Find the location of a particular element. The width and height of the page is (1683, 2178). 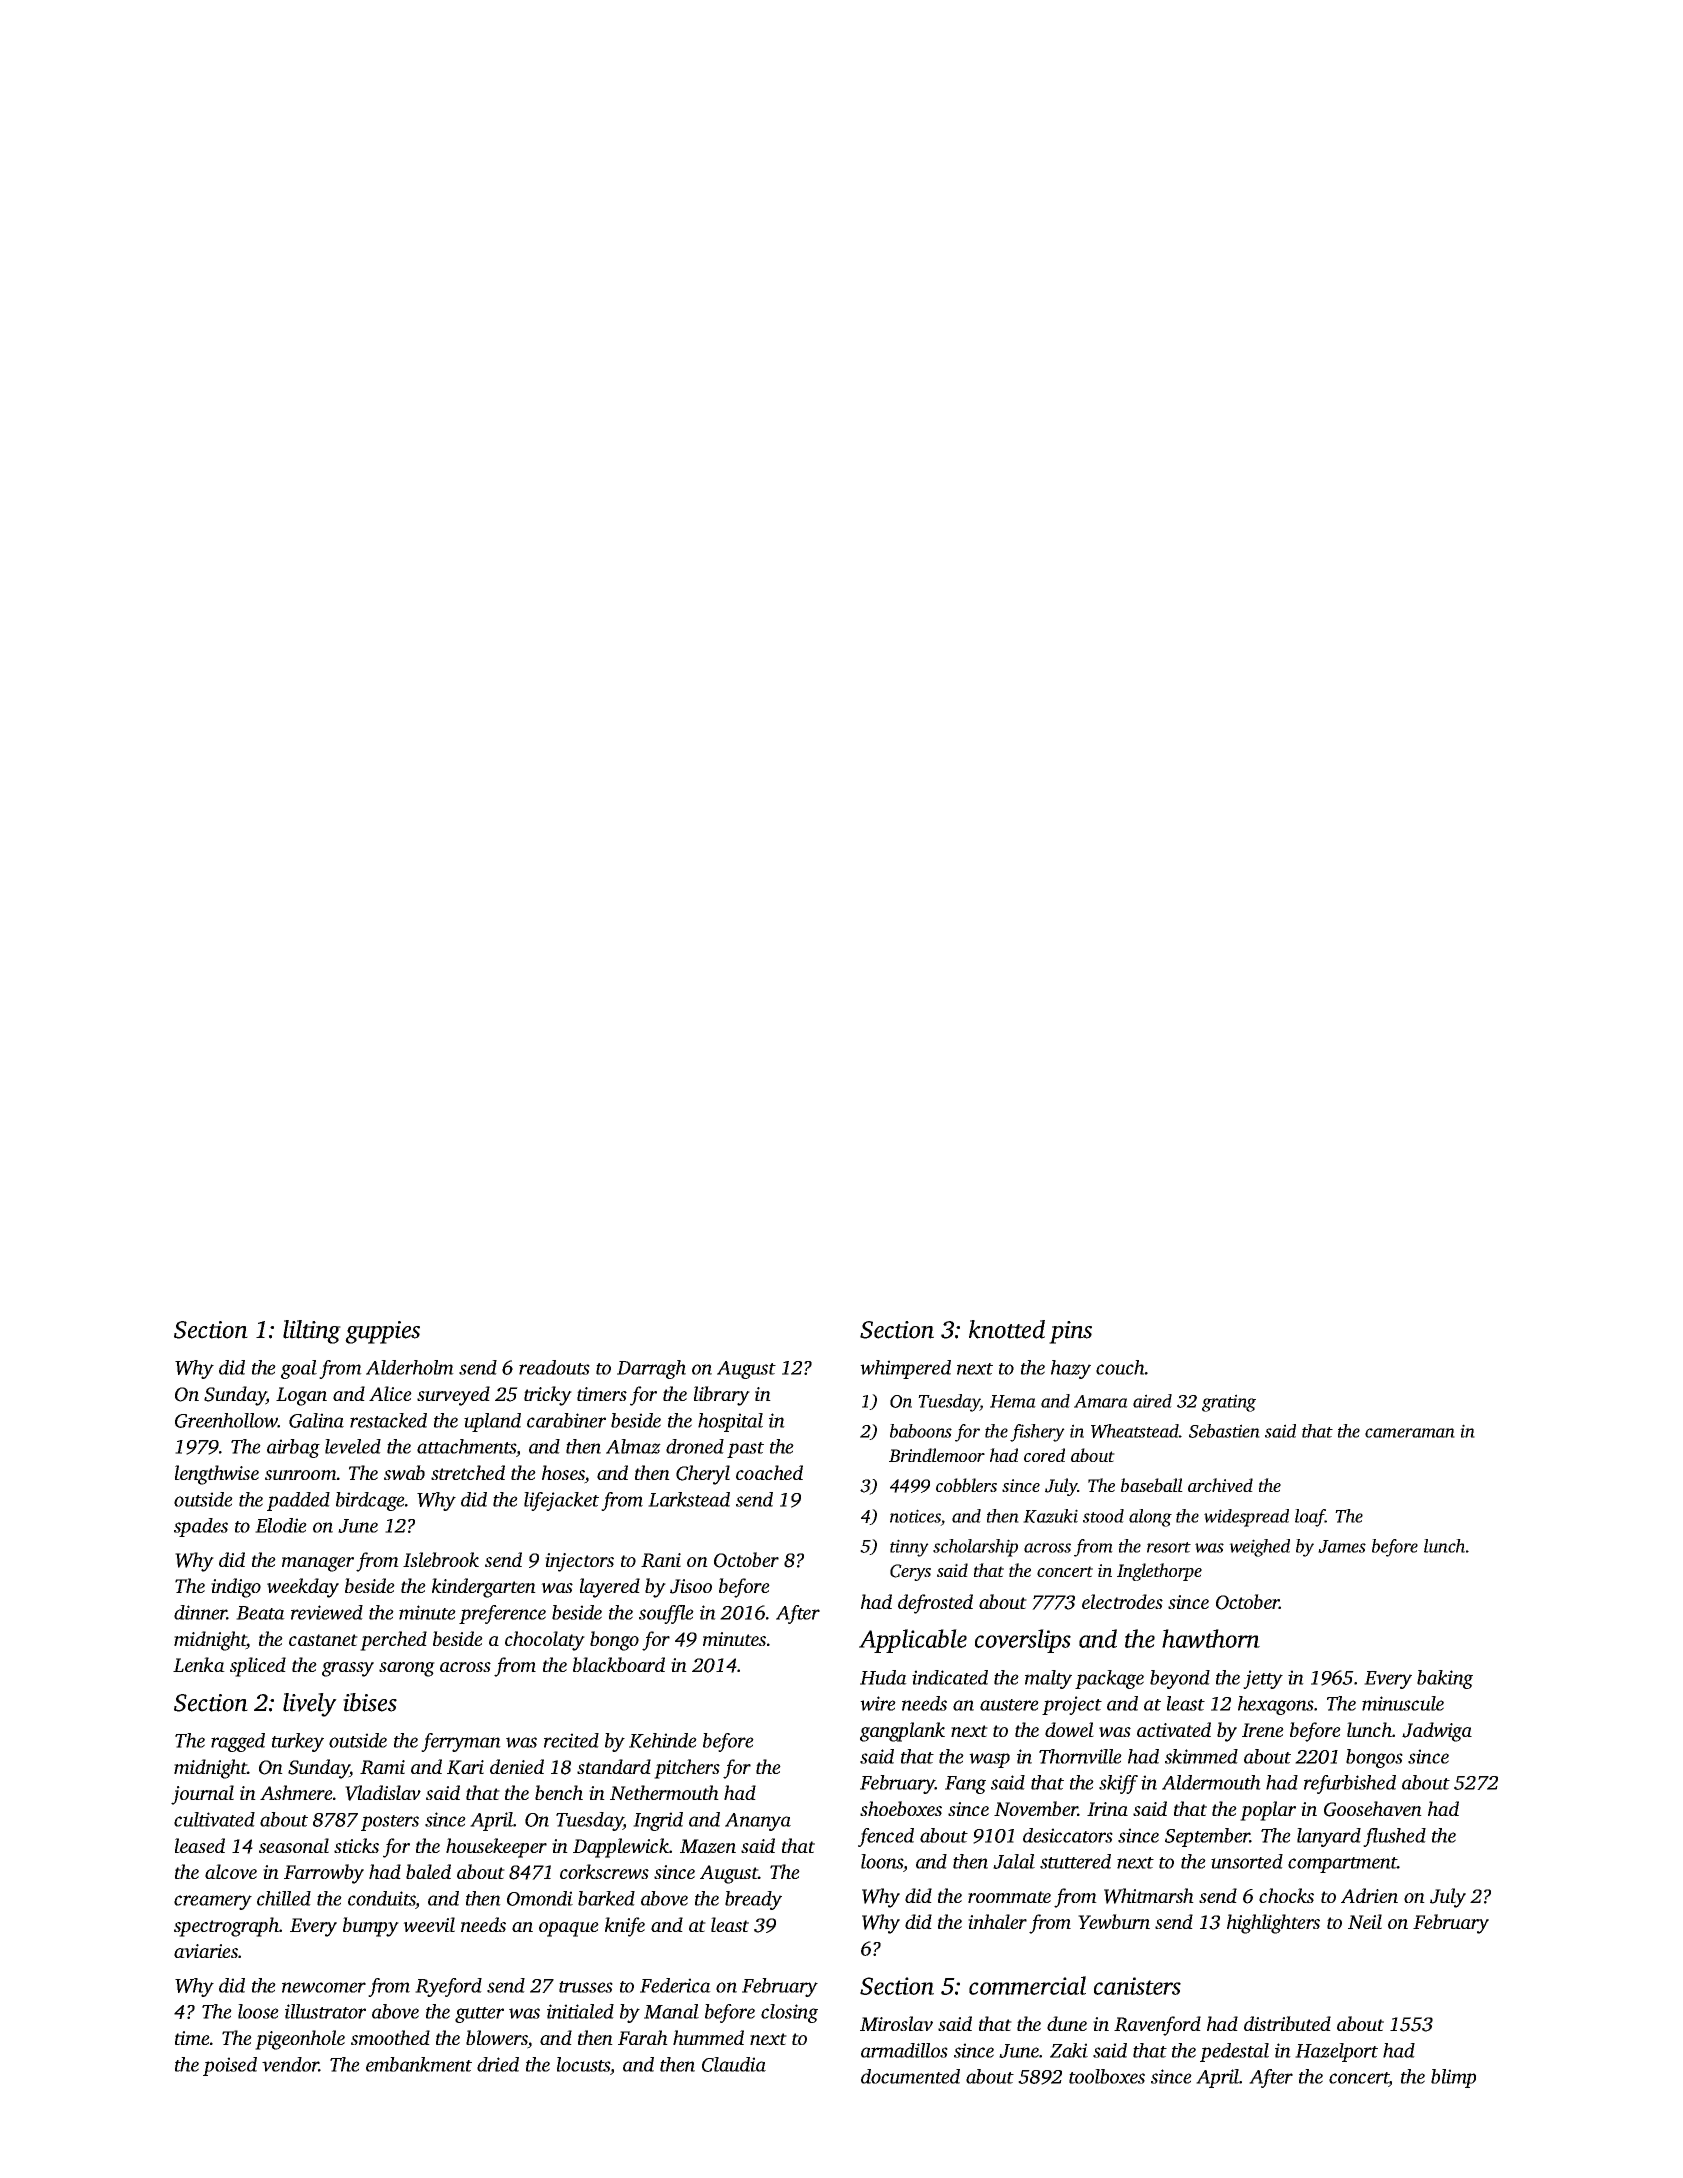

pins is located at coordinates (1070, 1332).
